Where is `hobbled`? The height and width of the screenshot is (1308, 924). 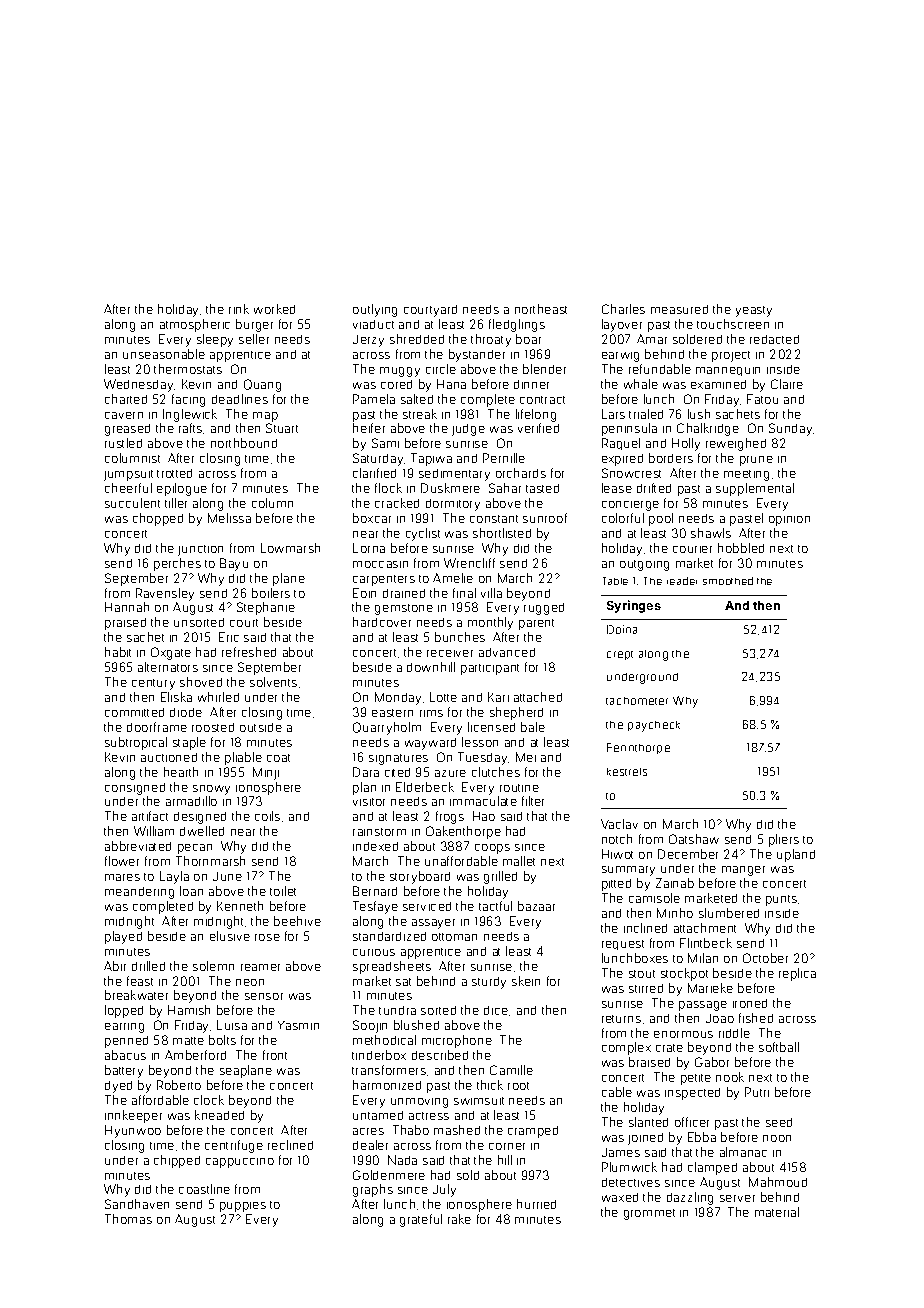 hobbled is located at coordinates (741, 548).
